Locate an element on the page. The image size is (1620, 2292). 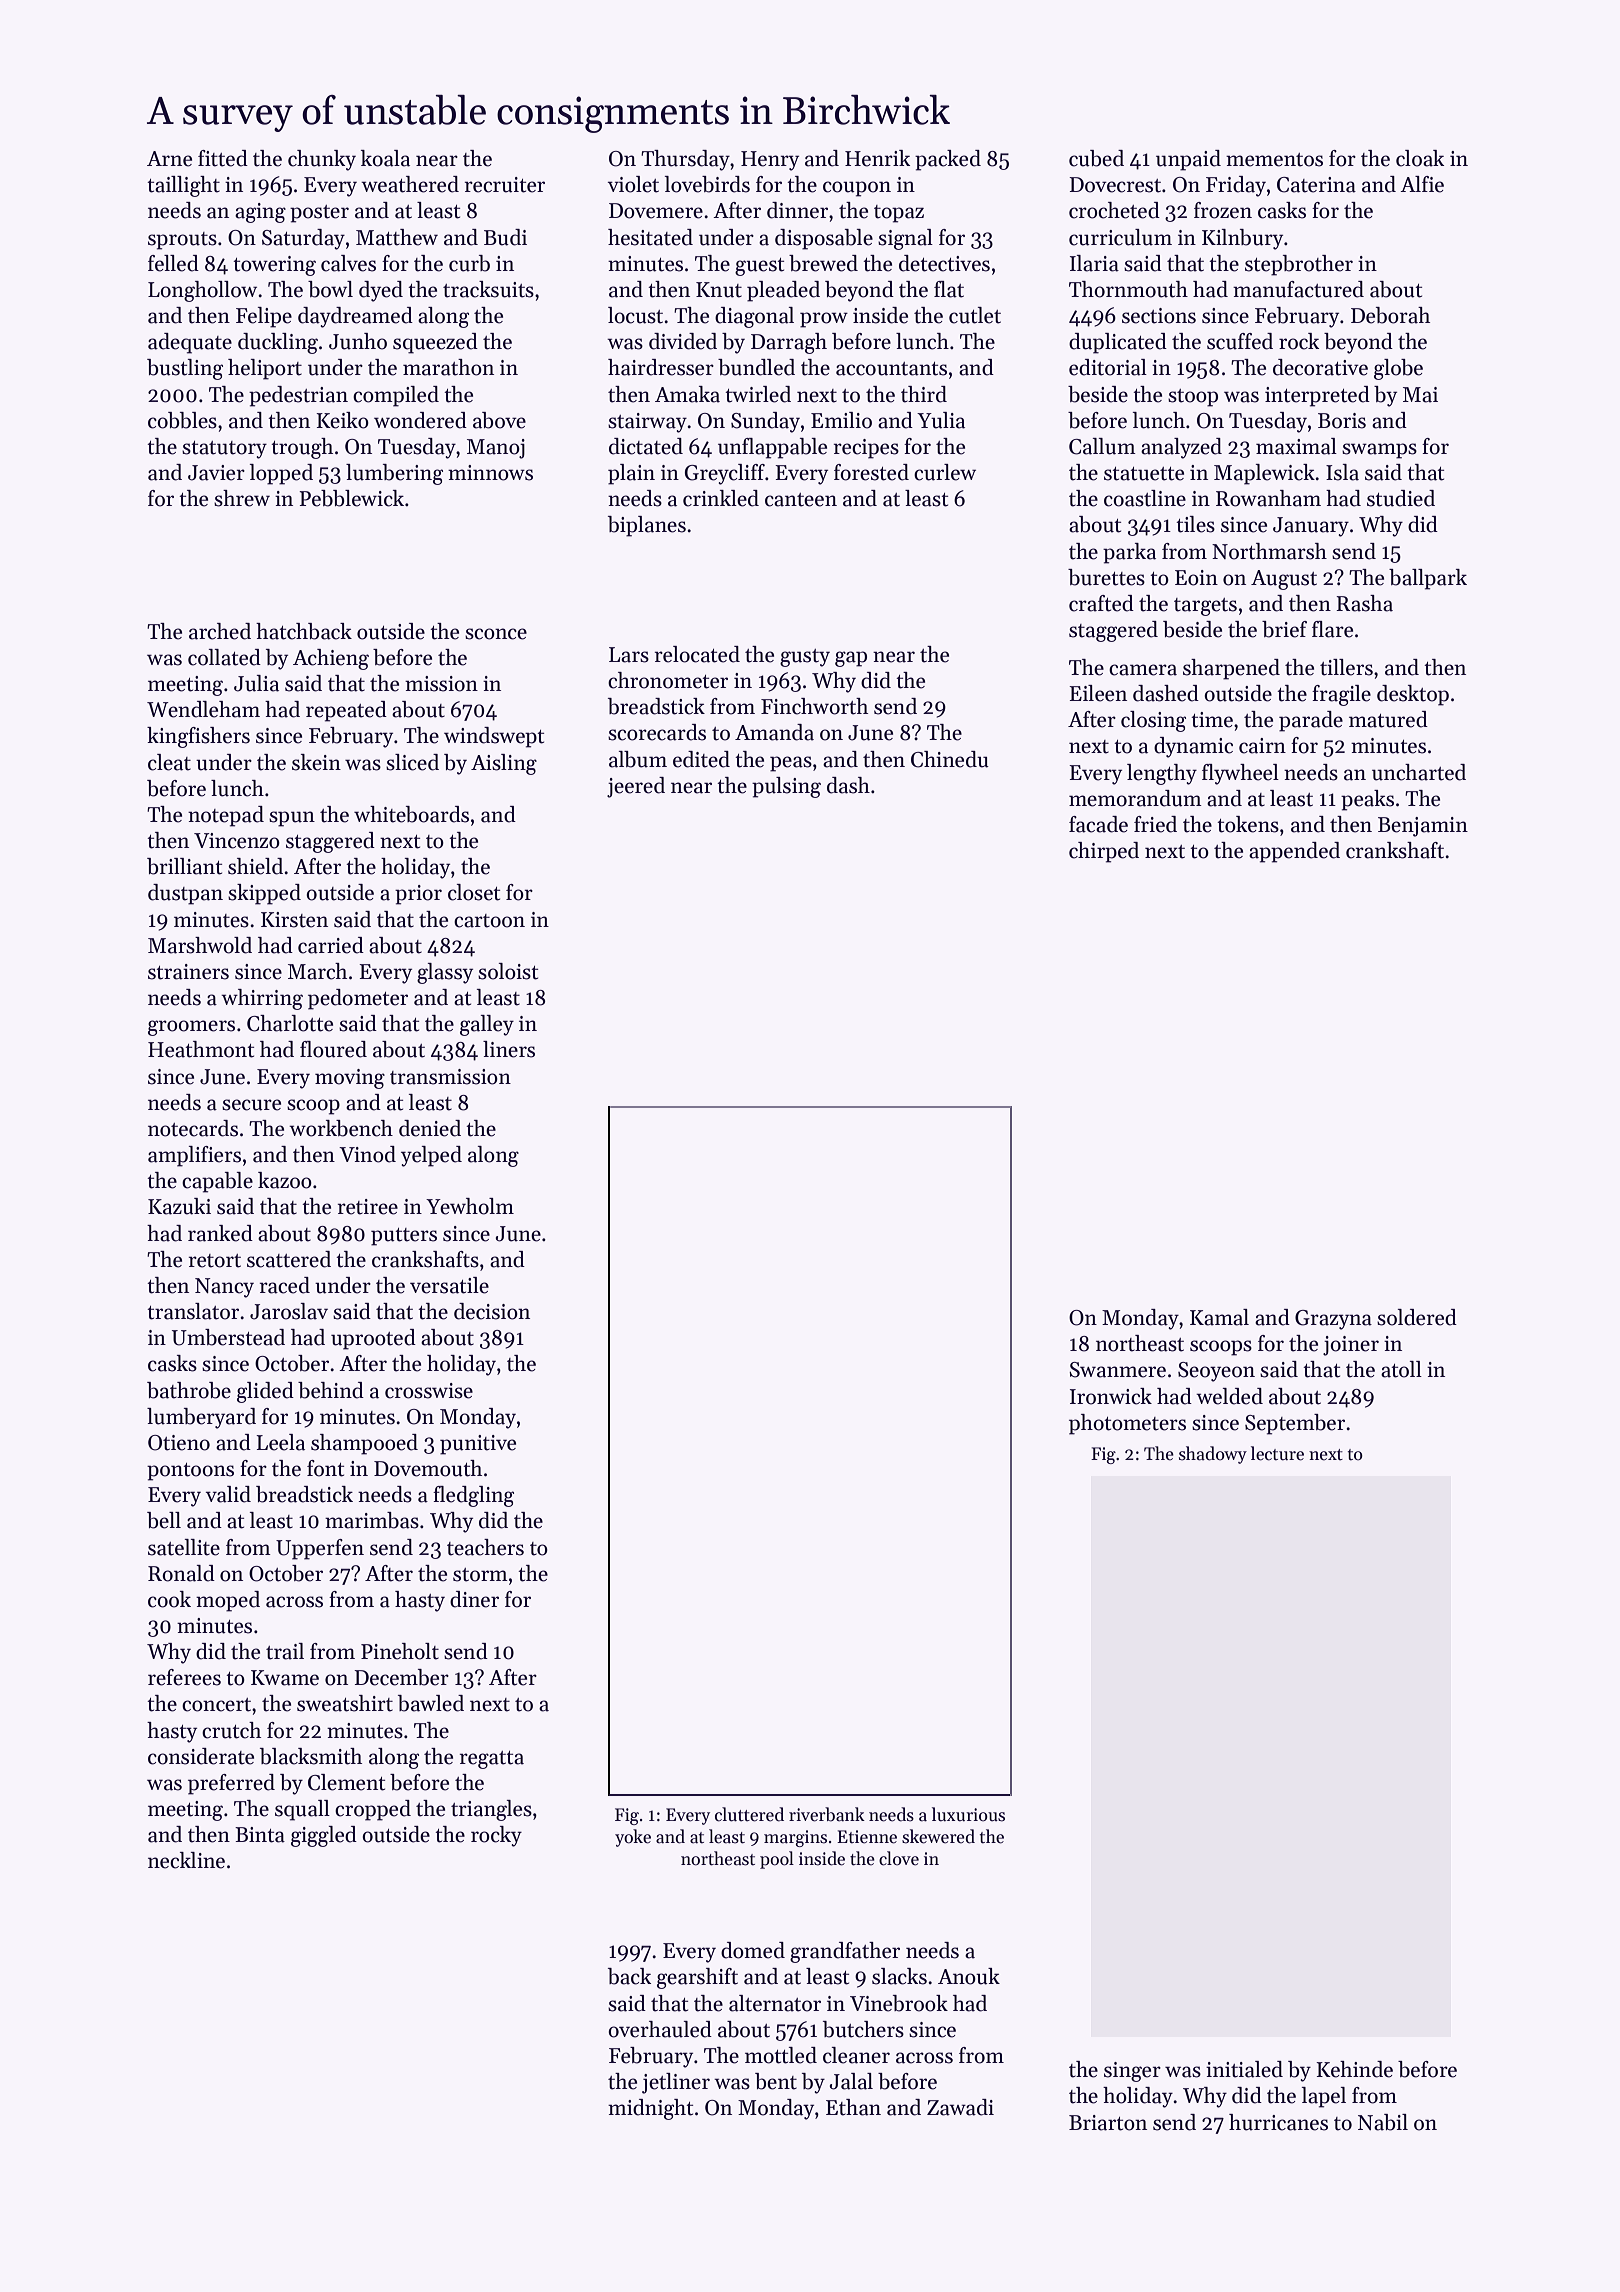
koala is located at coordinates (385, 158).
